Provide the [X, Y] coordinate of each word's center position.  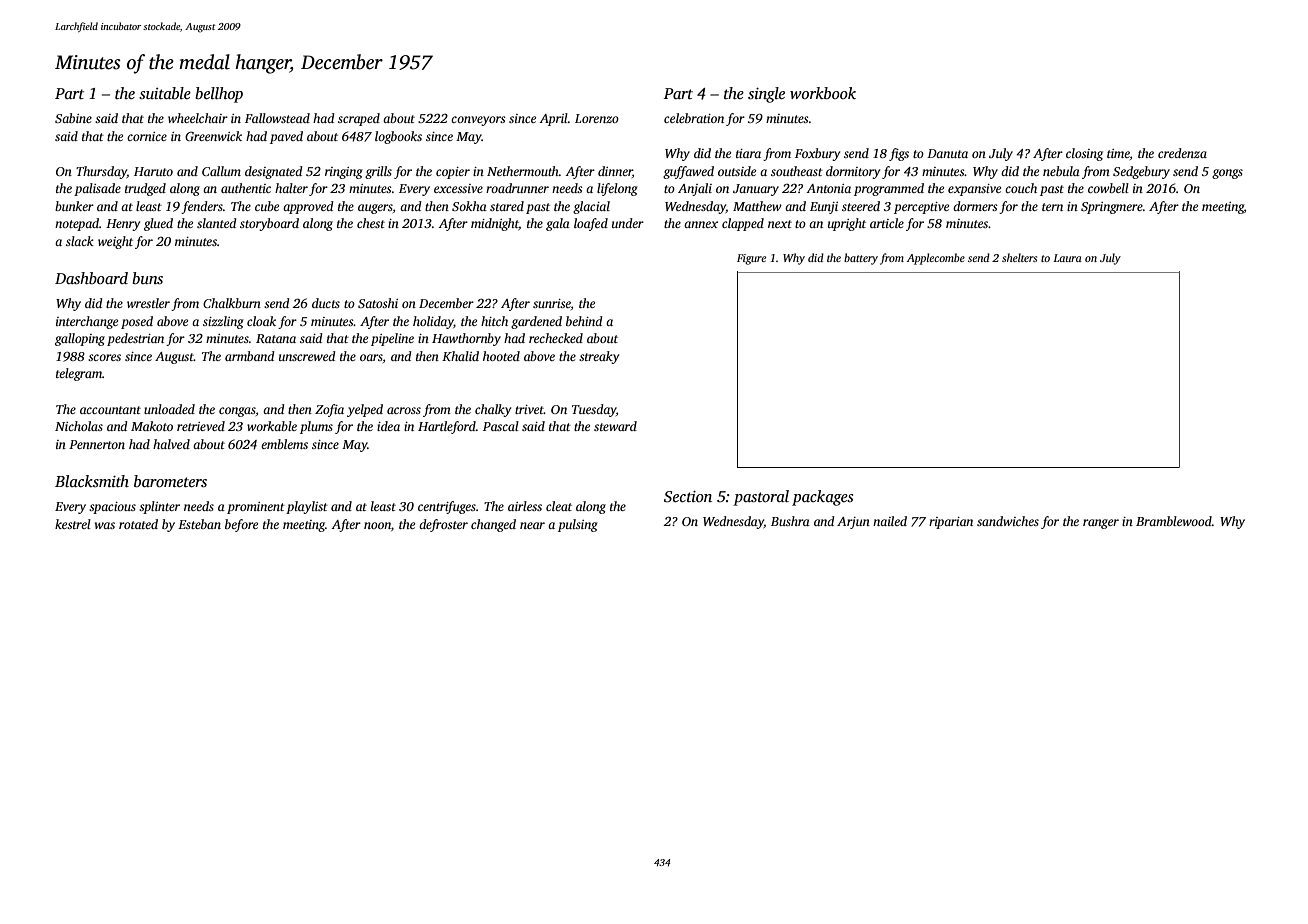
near [532, 525]
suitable [165, 93]
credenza [1182, 153]
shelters [1019, 257]
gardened [536, 322]
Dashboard [91, 278]
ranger [1101, 524]
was [105, 525]
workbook [823, 93]
